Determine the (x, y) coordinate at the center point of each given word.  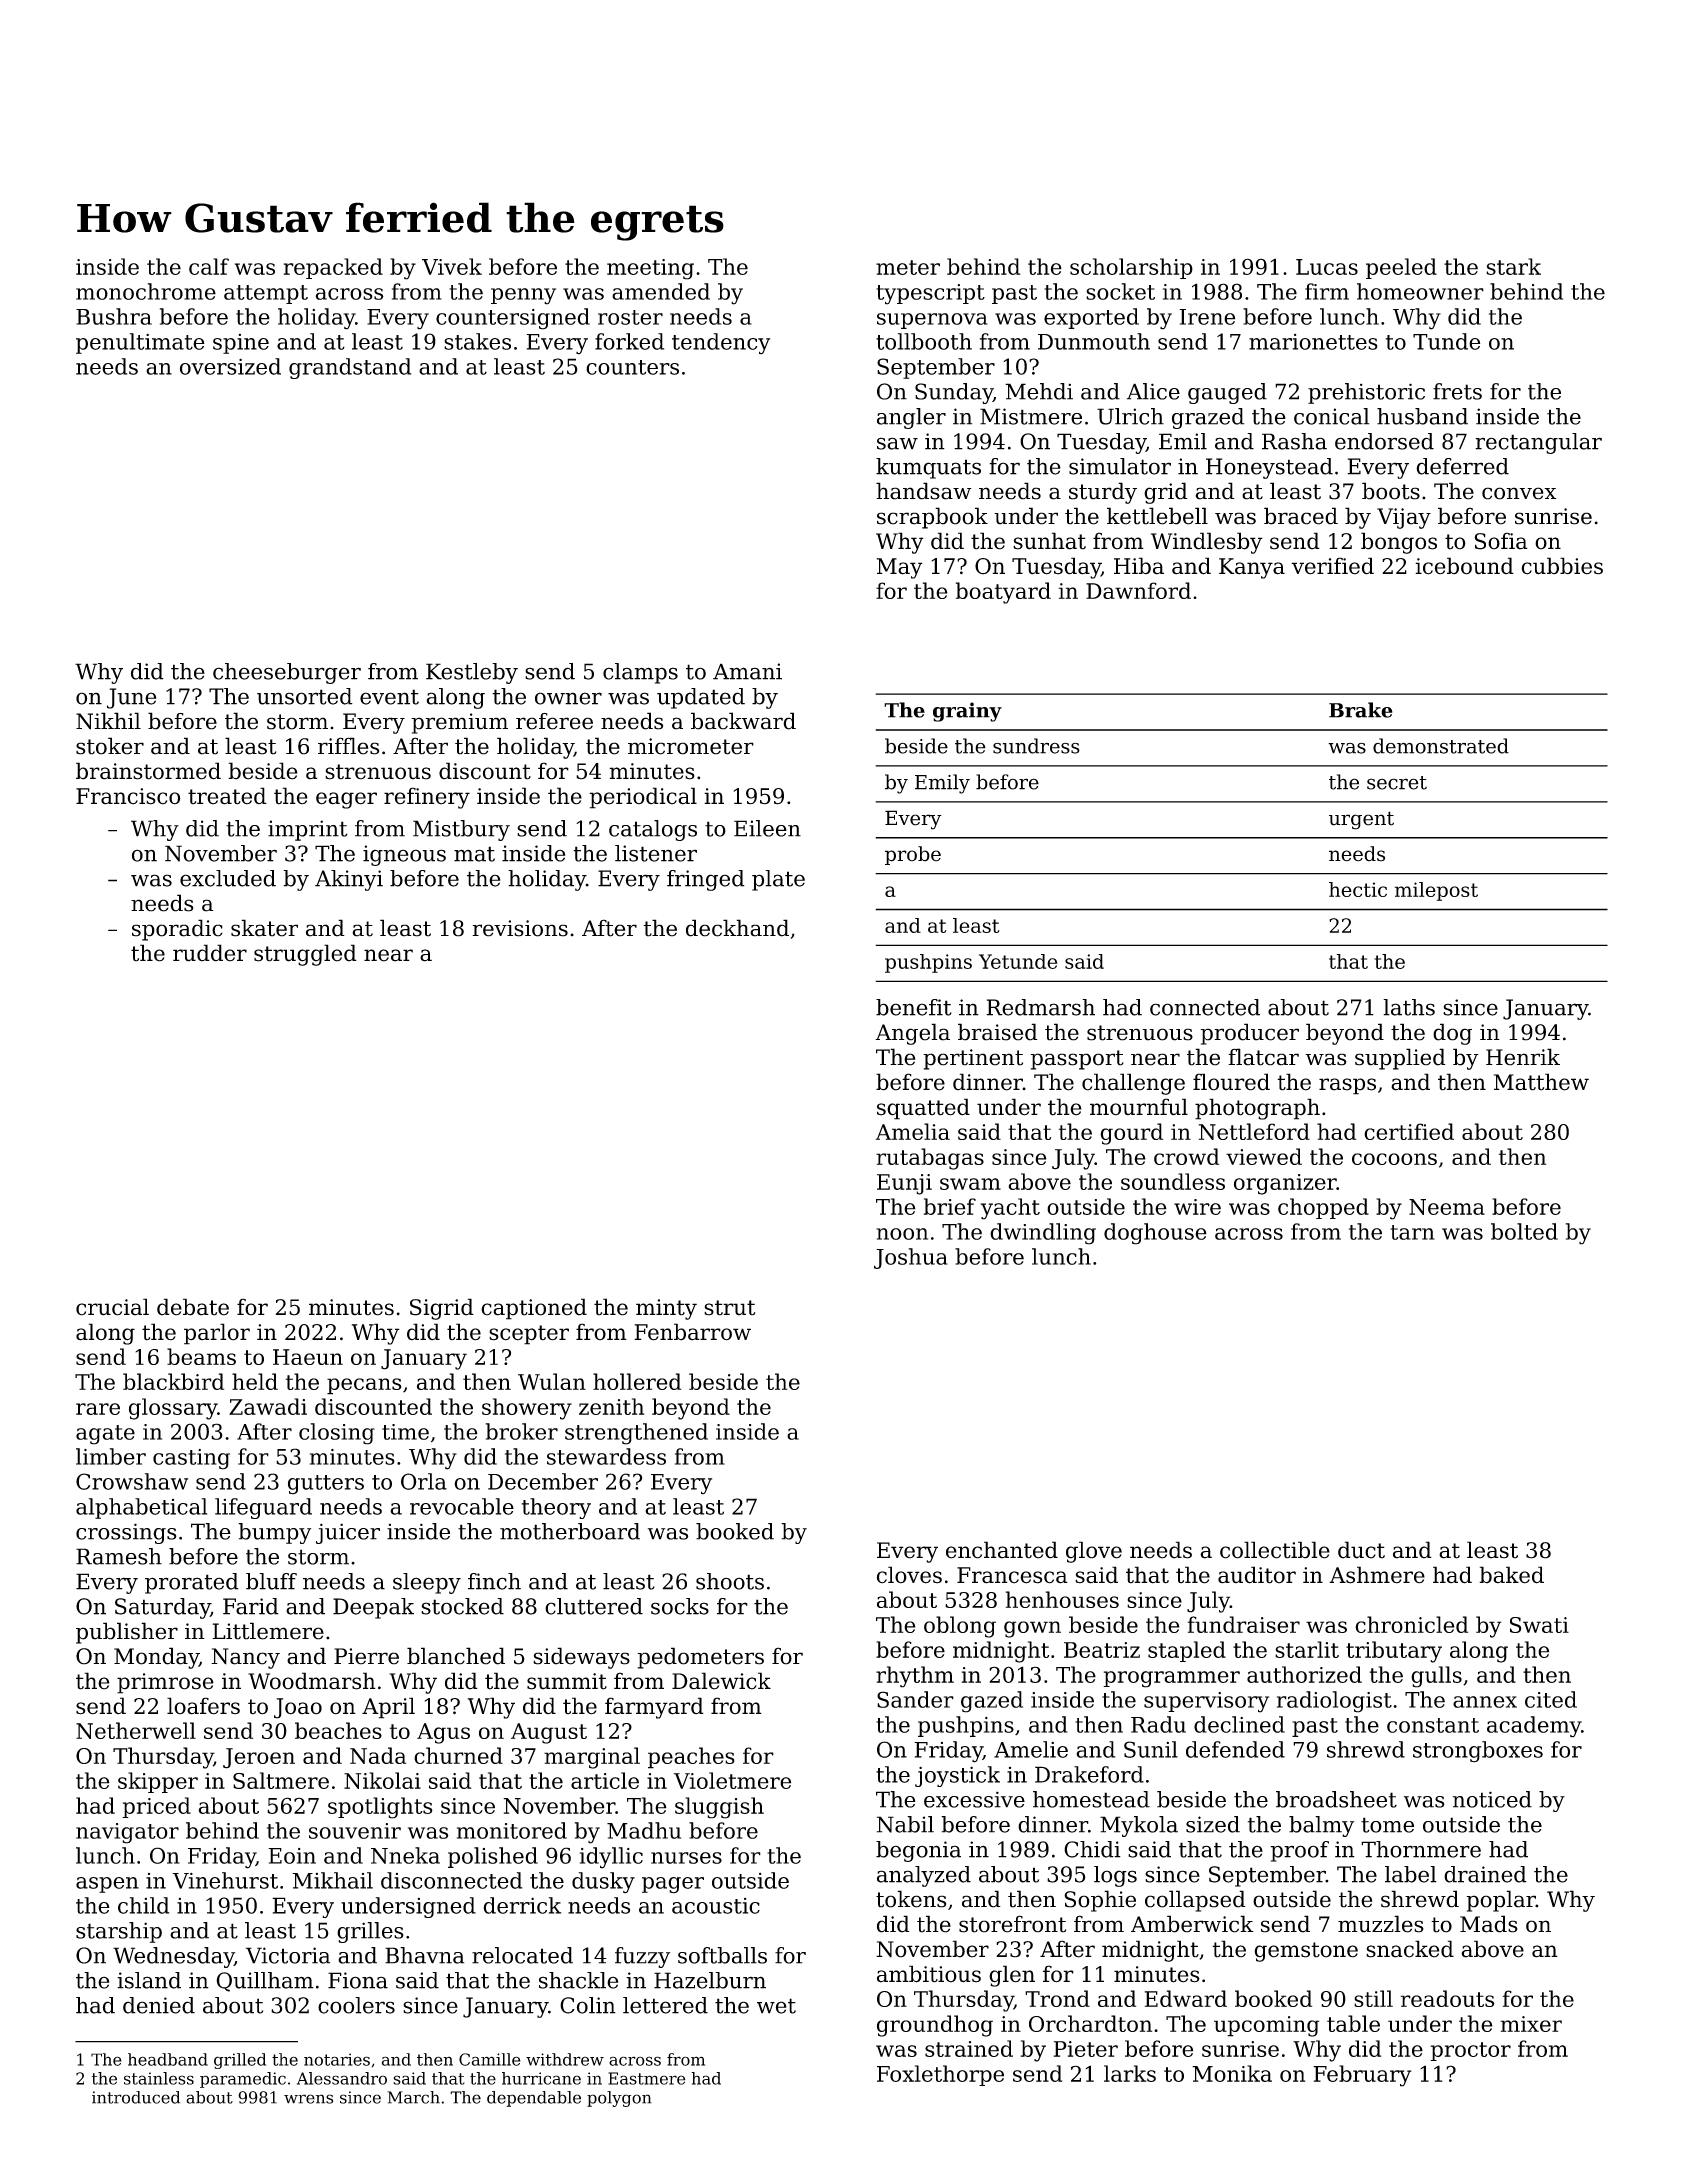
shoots (730, 1581)
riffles (348, 746)
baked (1511, 1575)
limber (111, 1456)
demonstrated (1441, 746)
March (413, 2097)
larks (1130, 2073)
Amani (747, 671)
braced (1301, 516)
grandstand (350, 368)
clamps (640, 673)
